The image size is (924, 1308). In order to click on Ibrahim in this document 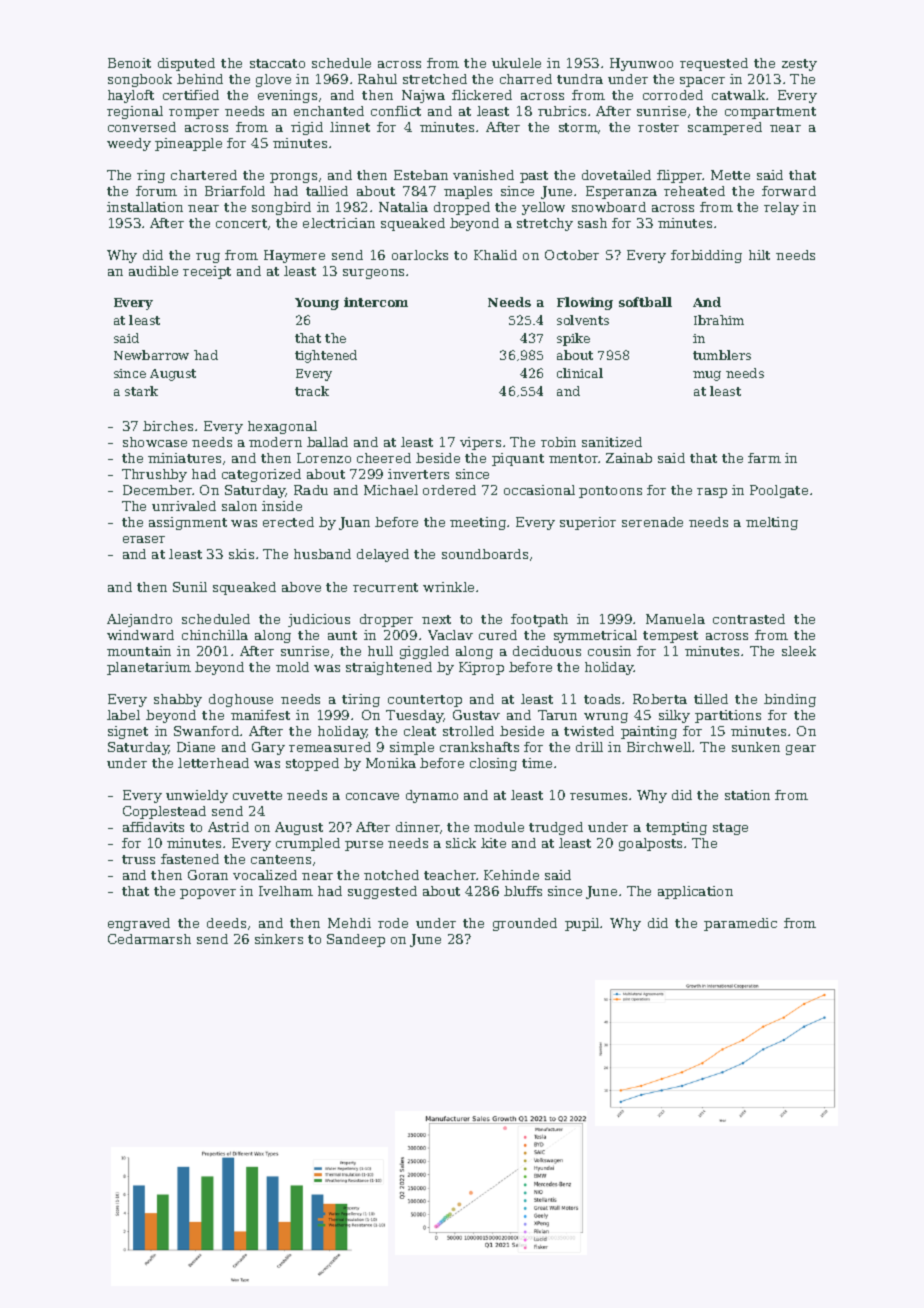, I will do `click(719, 320)`.
